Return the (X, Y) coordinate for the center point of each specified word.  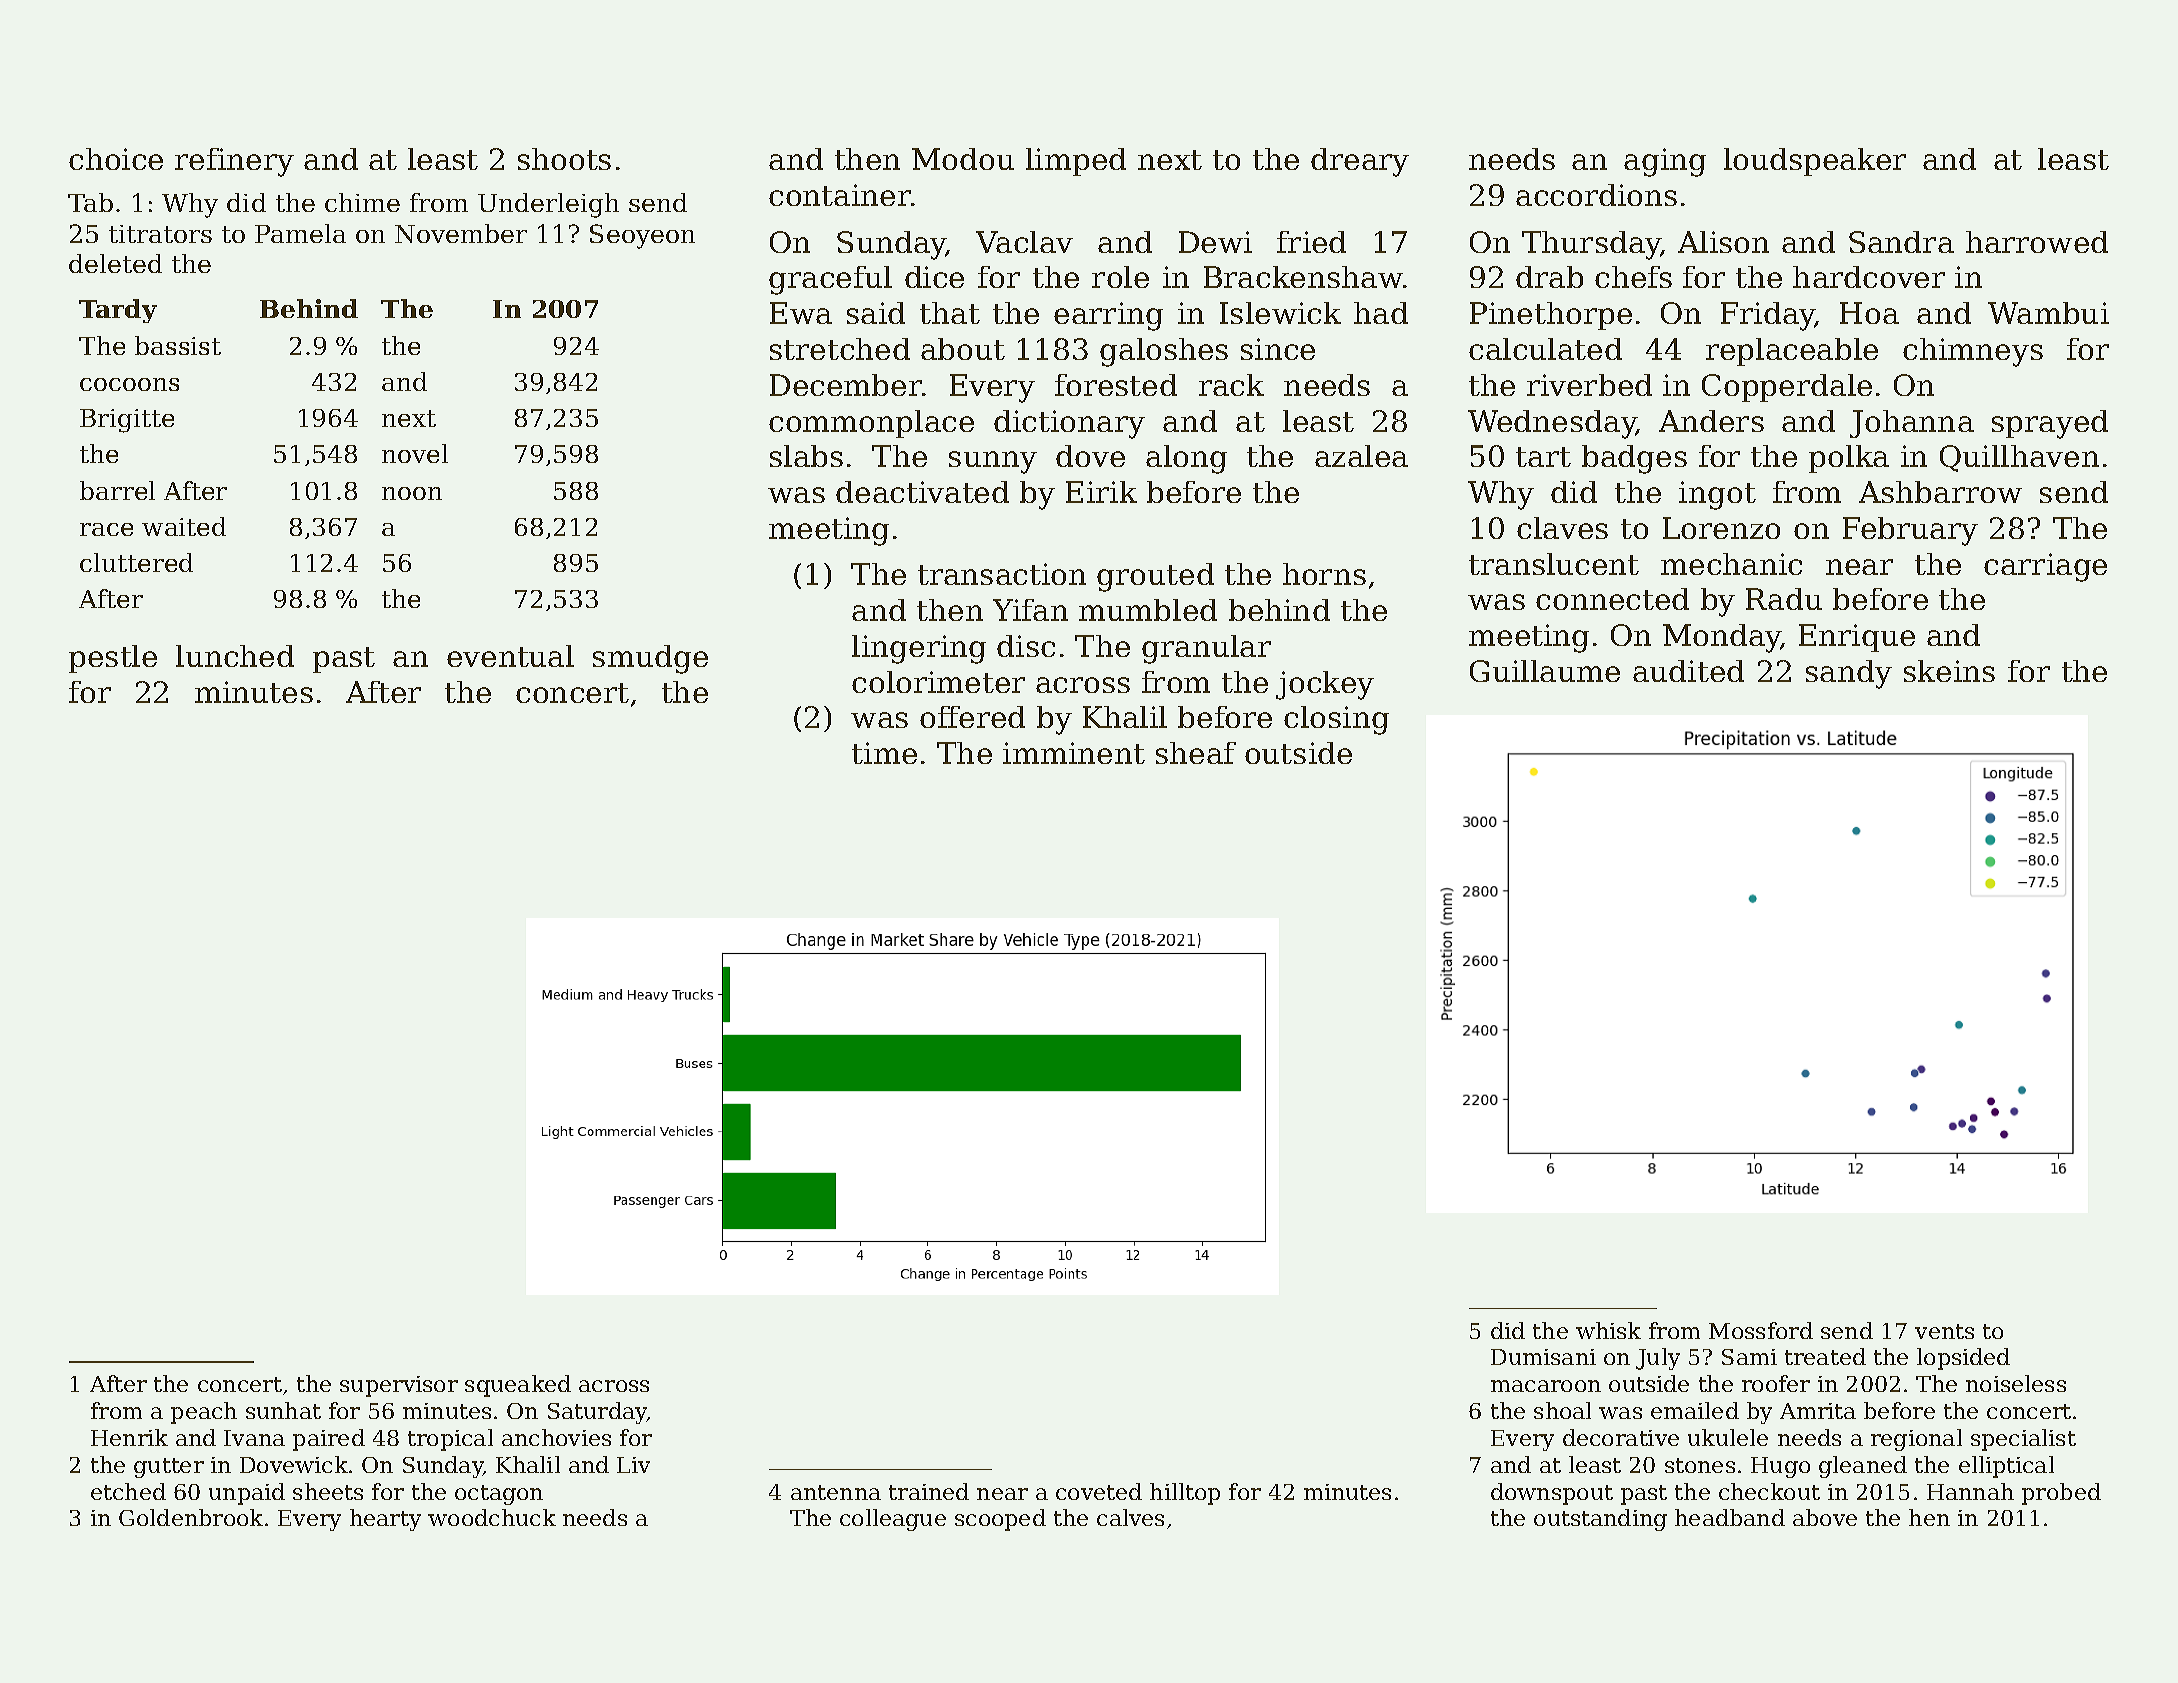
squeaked (518, 1386)
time (884, 753)
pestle (113, 659)
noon (412, 493)
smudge (650, 659)
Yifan (1030, 610)
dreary (1360, 162)
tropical (450, 1440)
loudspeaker (1815, 162)
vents (1944, 1331)
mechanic (1731, 564)
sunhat (283, 1410)
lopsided (1963, 1359)
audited (1688, 671)
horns (1324, 574)
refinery (234, 162)
